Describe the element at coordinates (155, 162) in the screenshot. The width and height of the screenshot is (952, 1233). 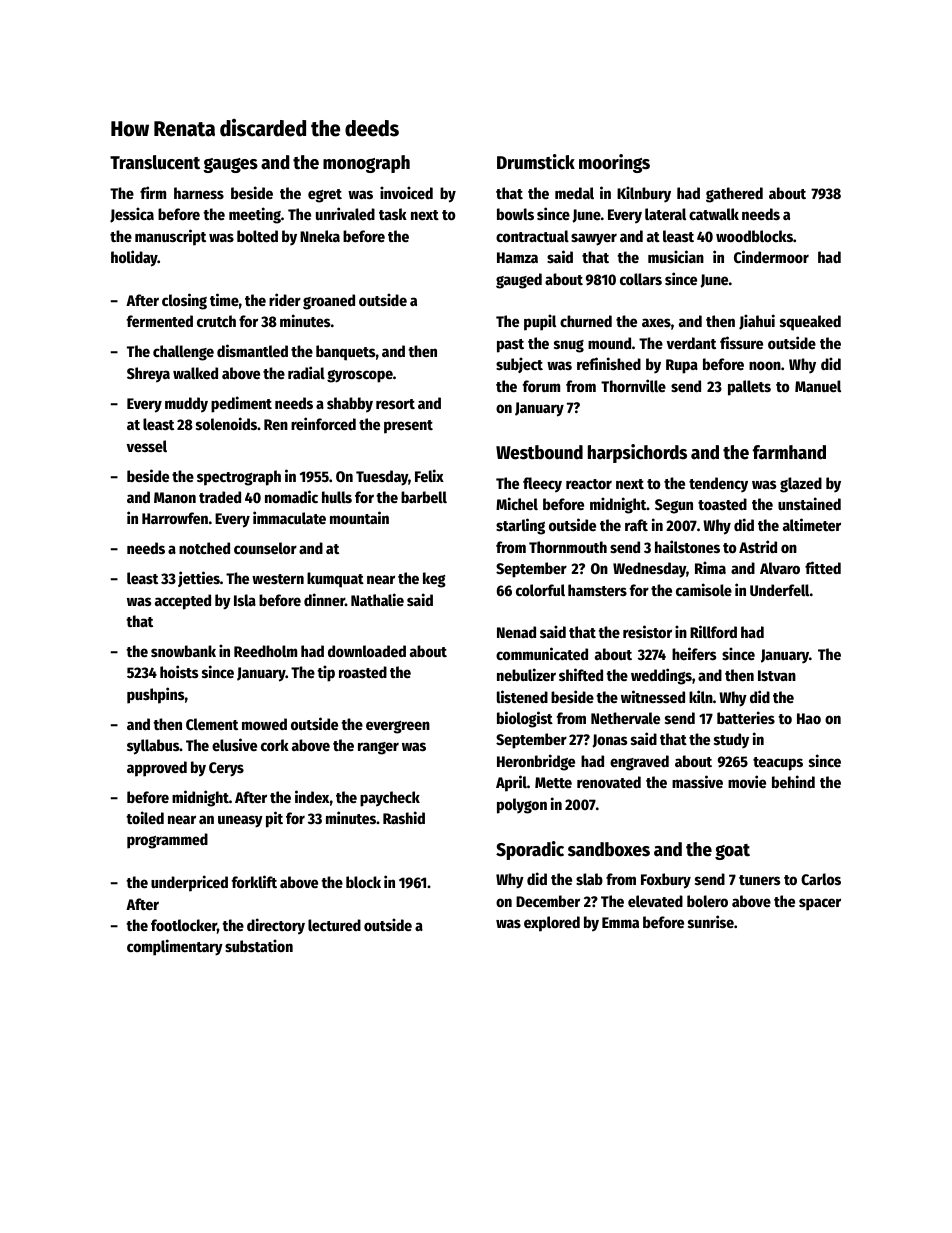
I see `Translucent` at that location.
